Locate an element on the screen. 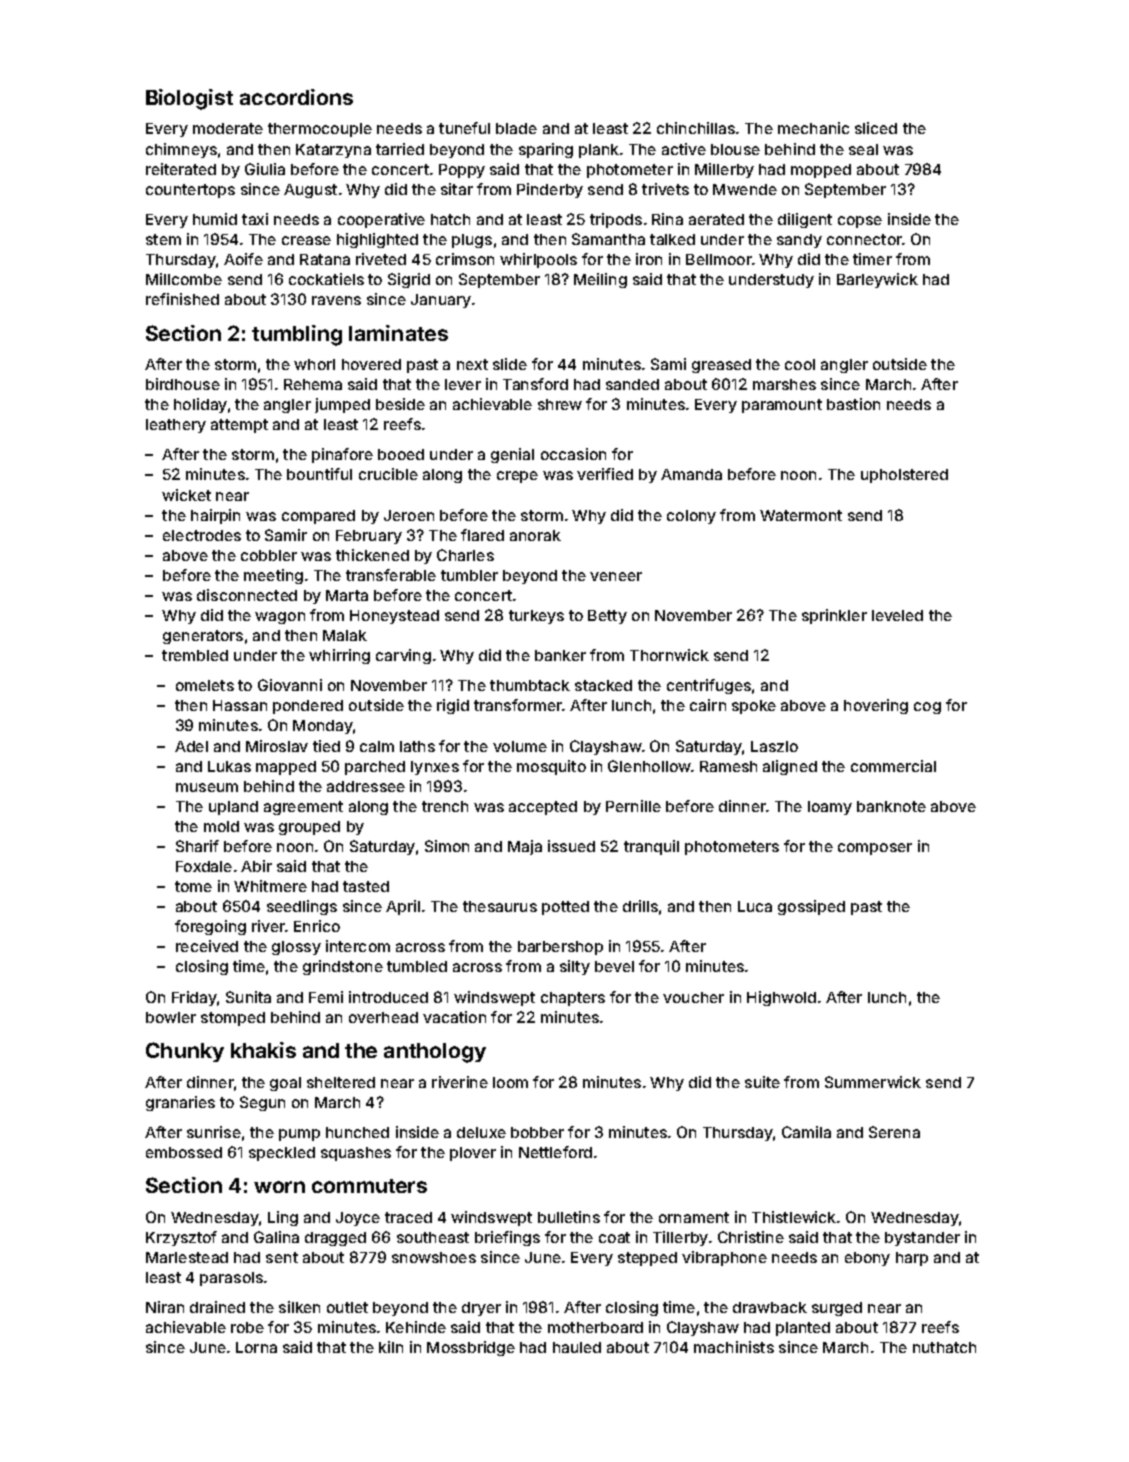  accordions is located at coordinates (296, 97).
